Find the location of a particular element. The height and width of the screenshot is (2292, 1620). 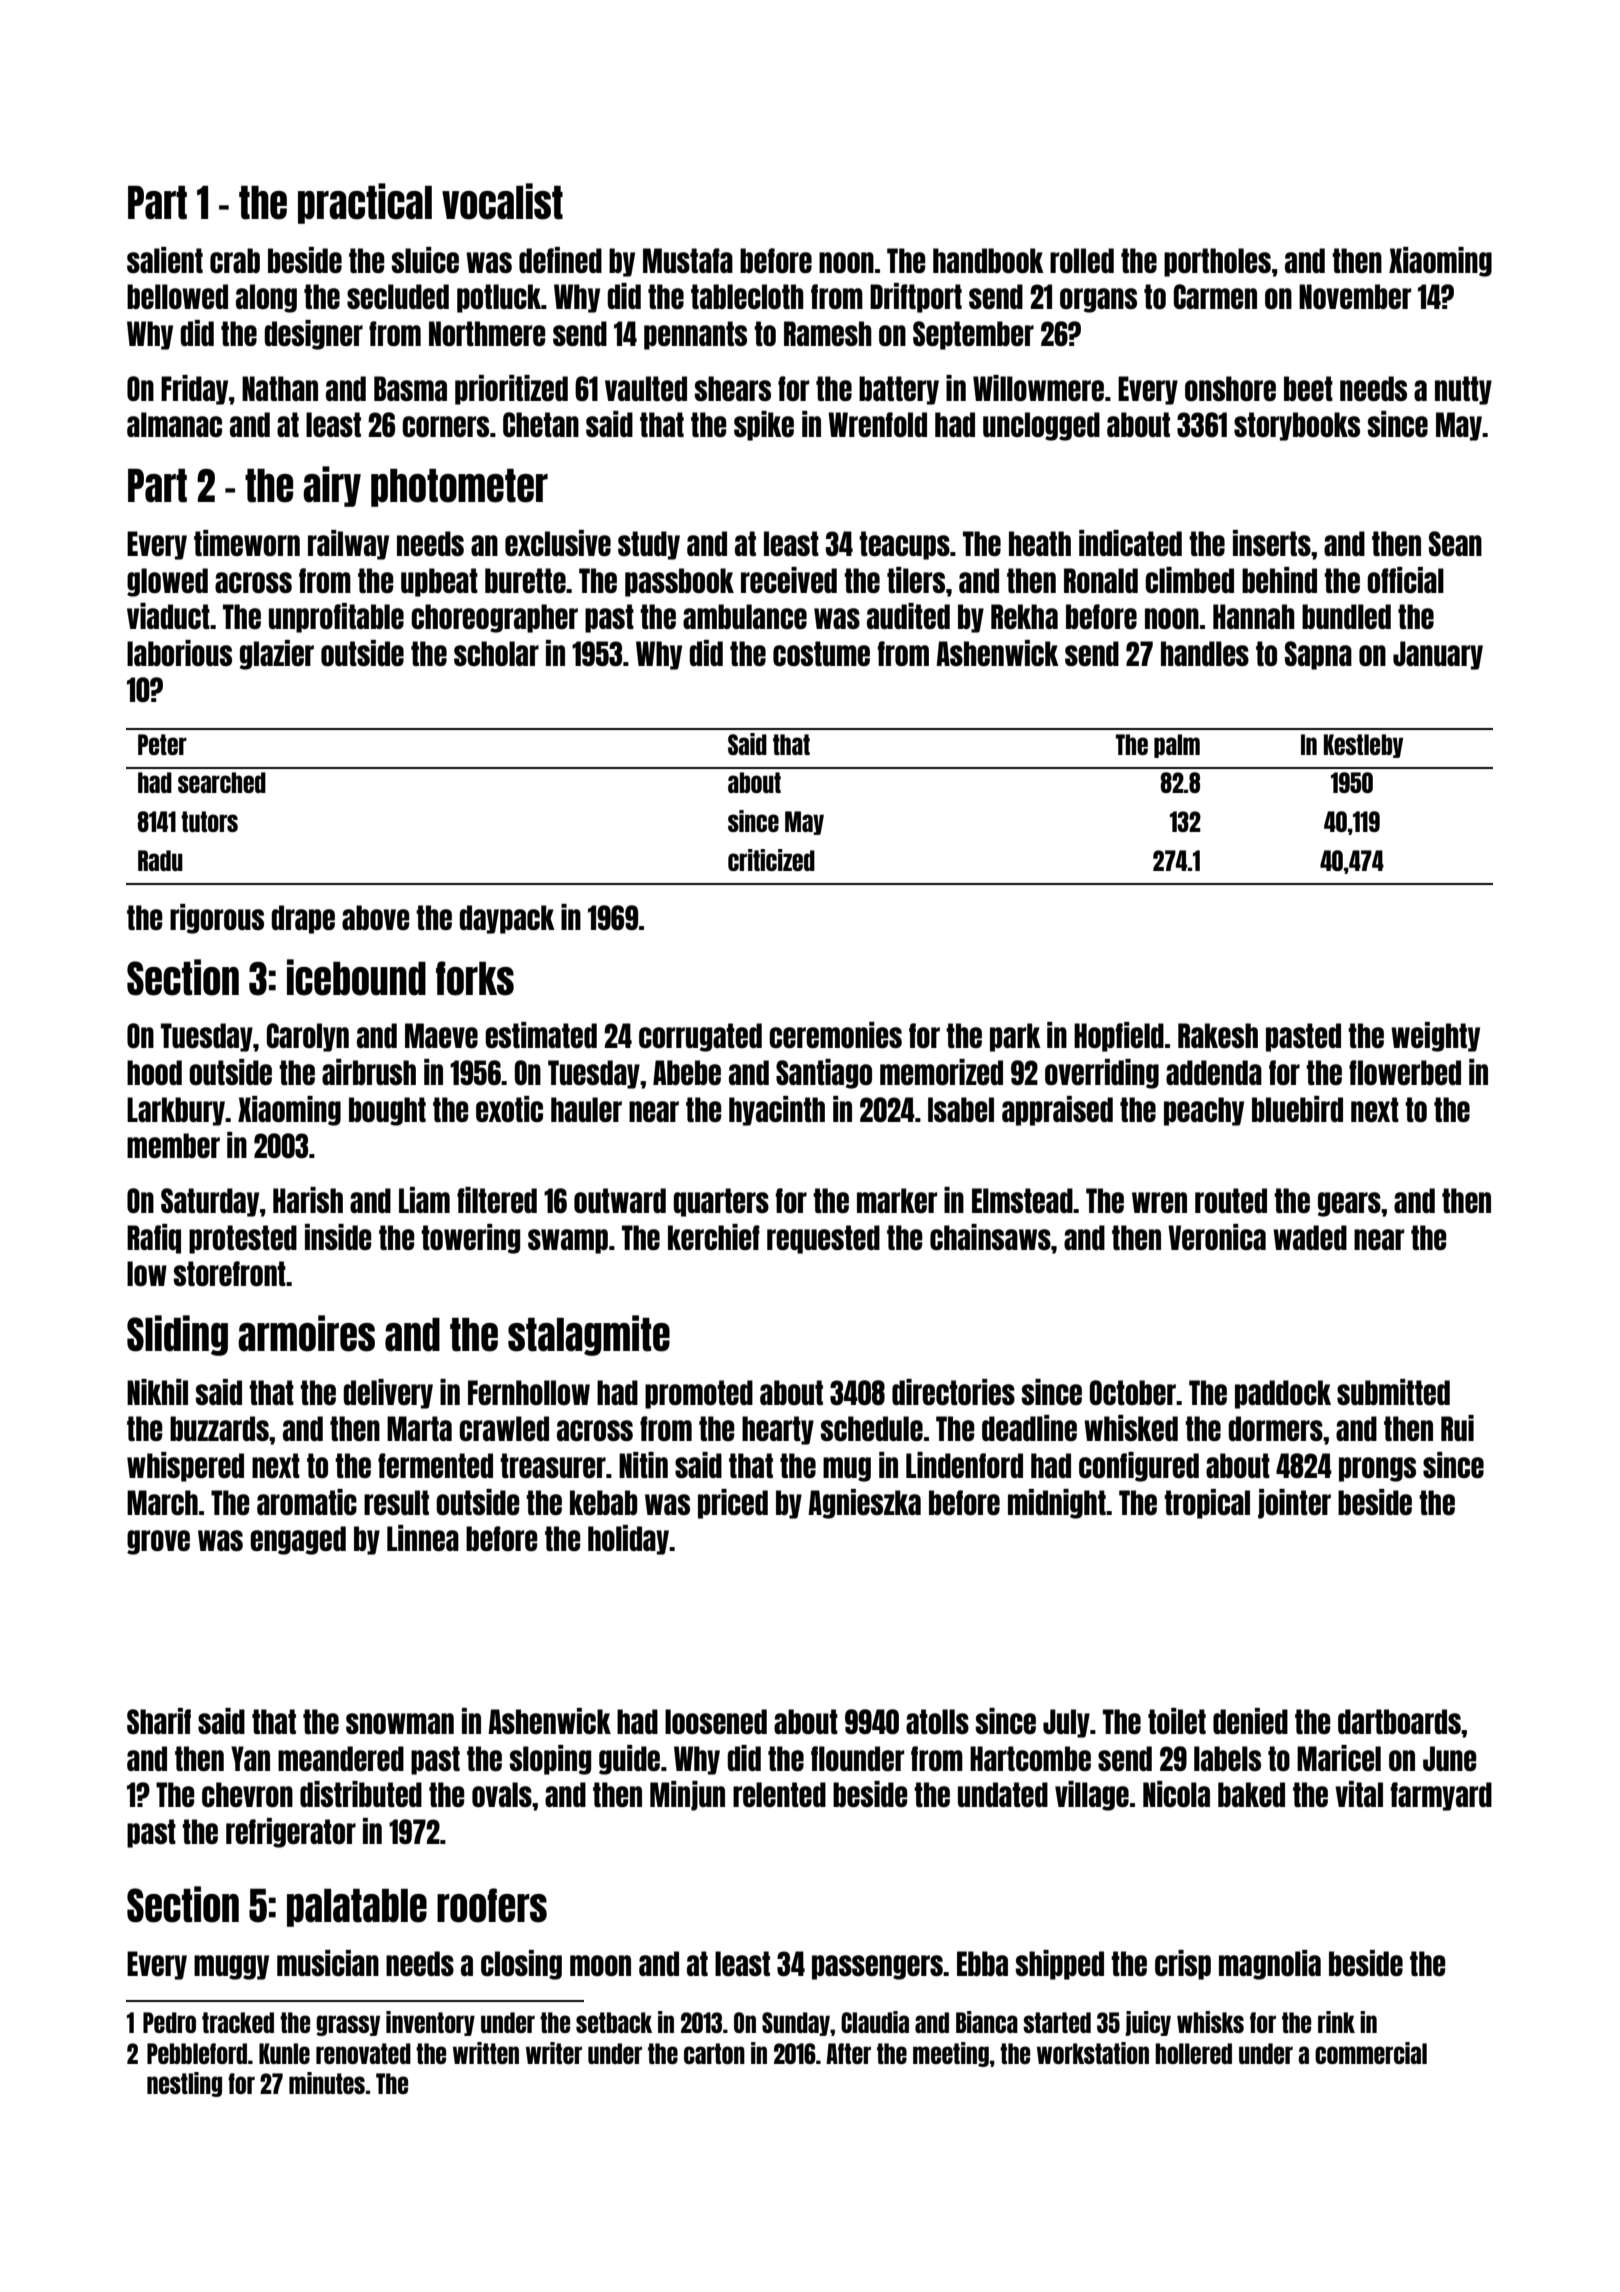

roofers is located at coordinates (492, 1905).
